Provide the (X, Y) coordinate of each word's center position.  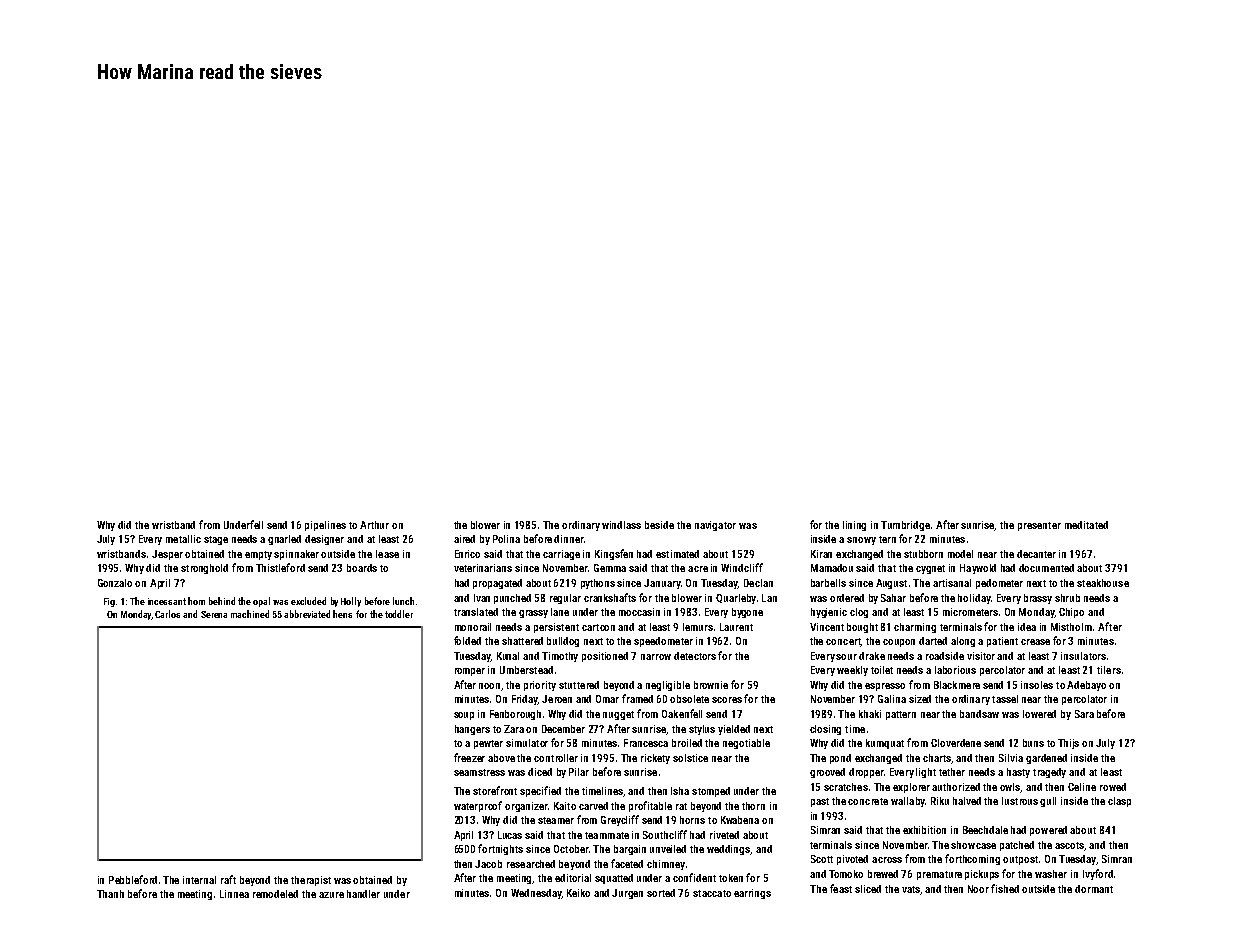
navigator (715, 526)
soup (464, 716)
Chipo (1071, 613)
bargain (630, 850)
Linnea (234, 894)
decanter (1036, 554)
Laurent (736, 627)
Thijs (1068, 744)
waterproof (478, 806)
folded (467, 640)
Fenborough (515, 715)
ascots (1070, 846)
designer (324, 540)
